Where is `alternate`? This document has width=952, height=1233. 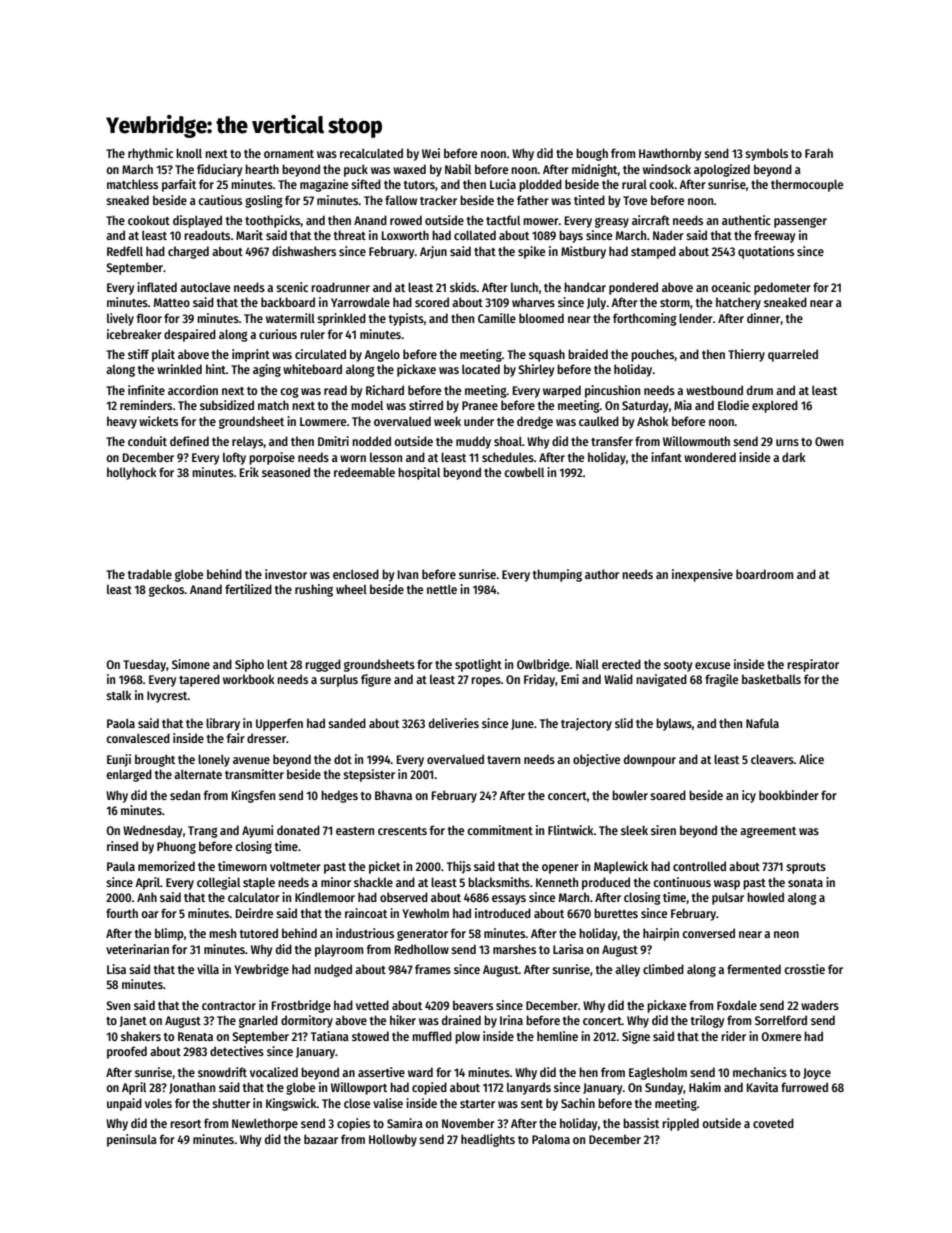
alternate is located at coordinates (198, 774).
